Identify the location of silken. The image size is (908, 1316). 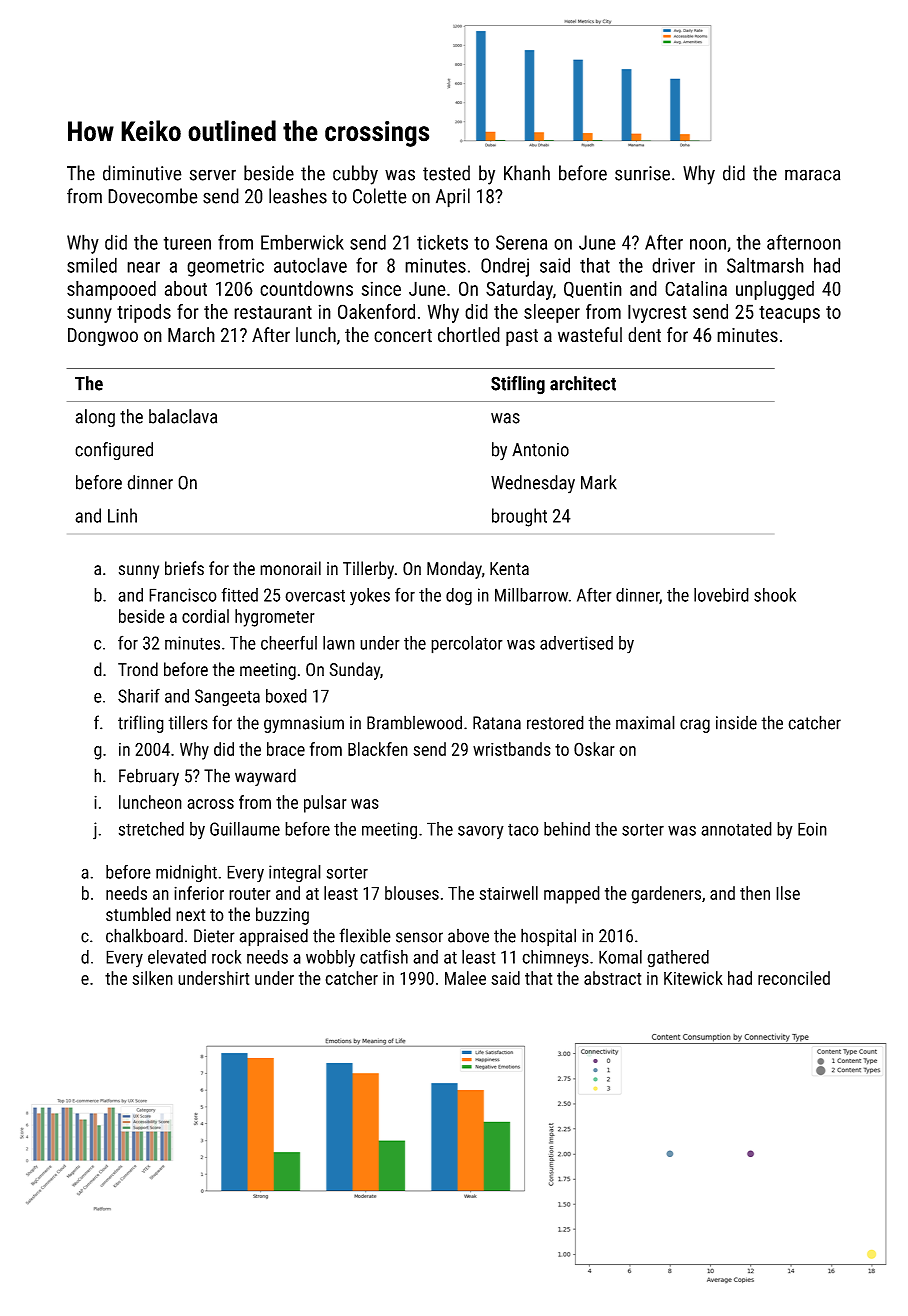
(152, 978).
